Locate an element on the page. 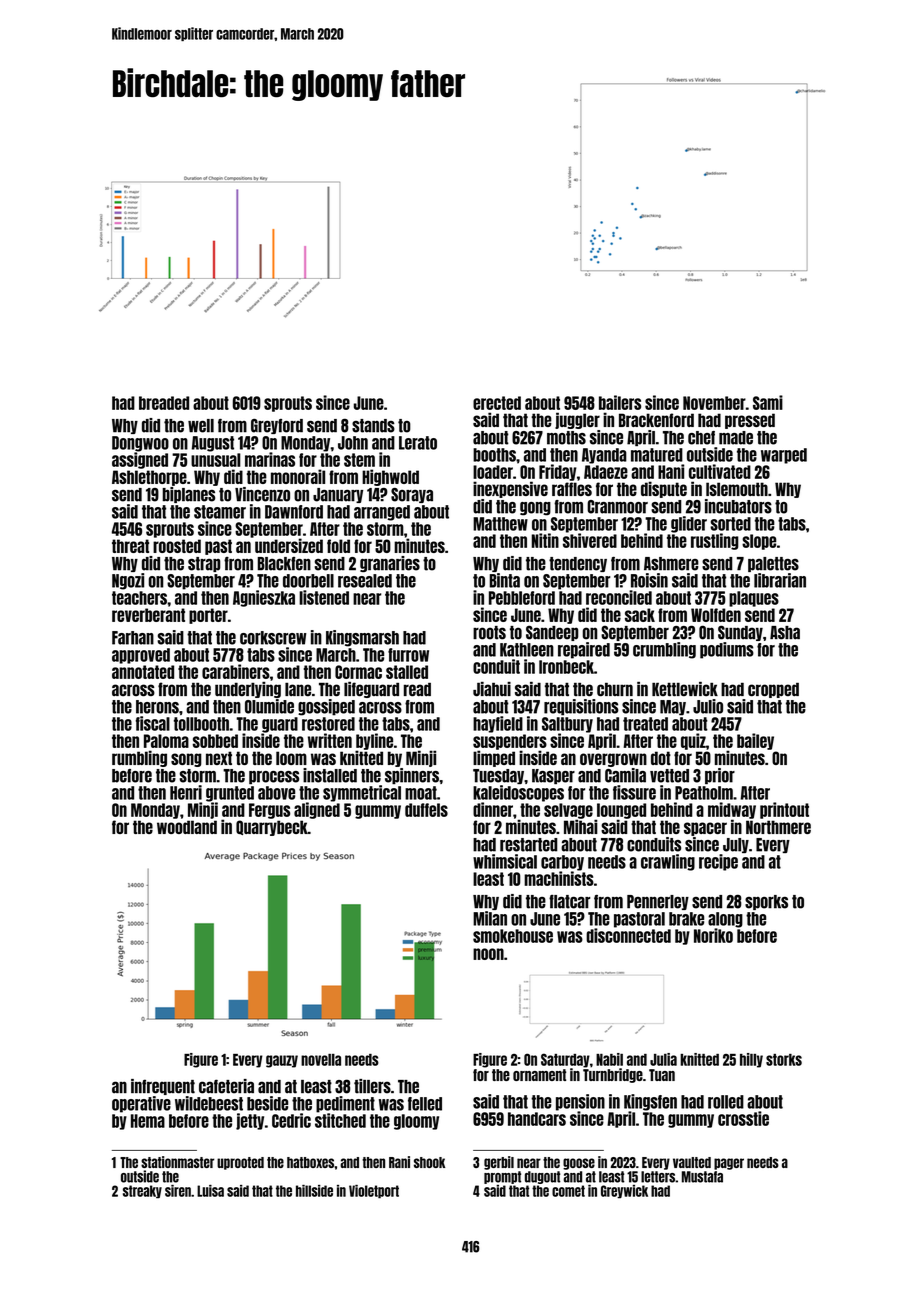  stationmaster is located at coordinates (177, 1162).
